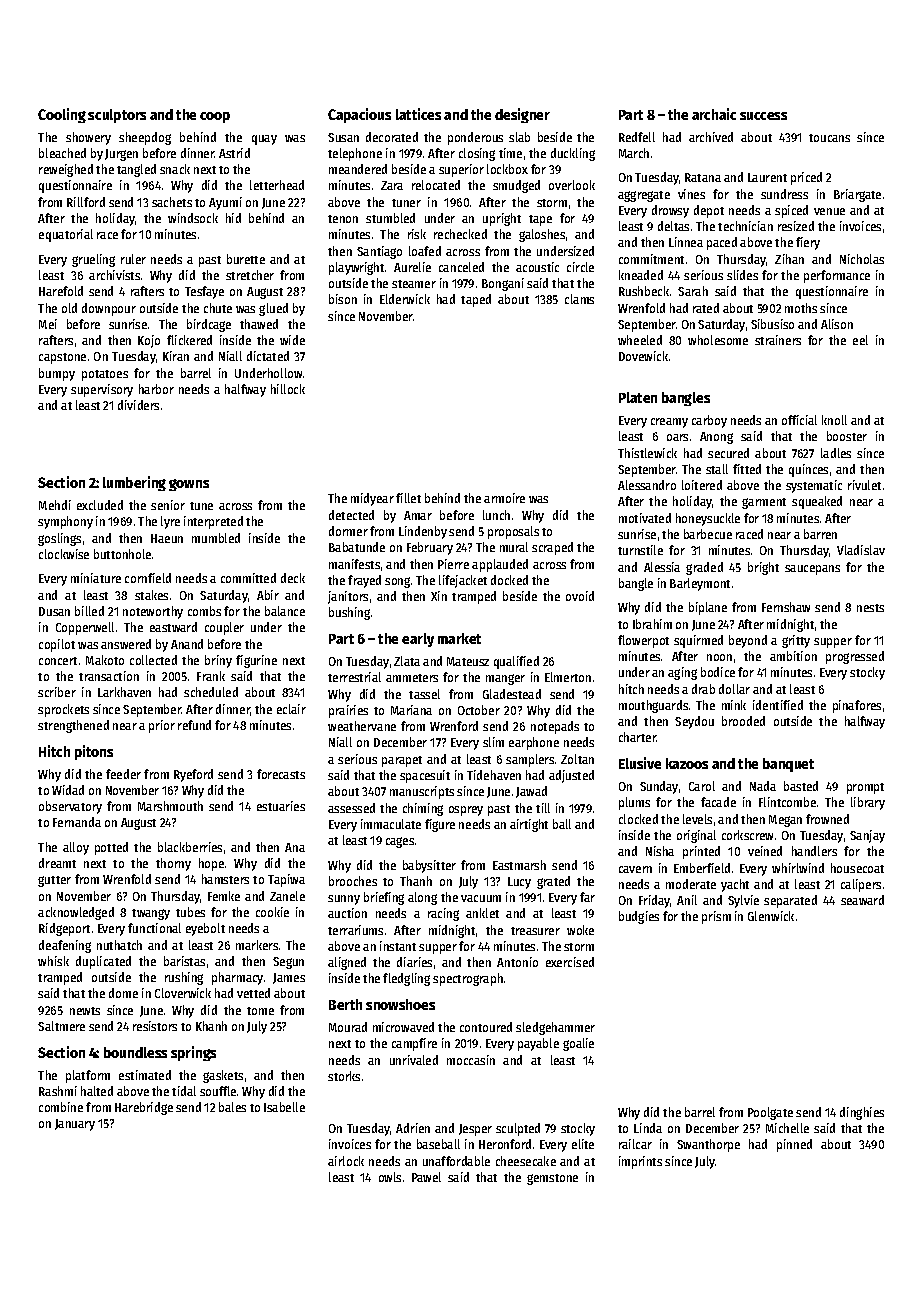 This screenshot has height=1308, width=924. What do you see at coordinates (233, 218) in the screenshot?
I see `hid` at bounding box center [233, 218].
